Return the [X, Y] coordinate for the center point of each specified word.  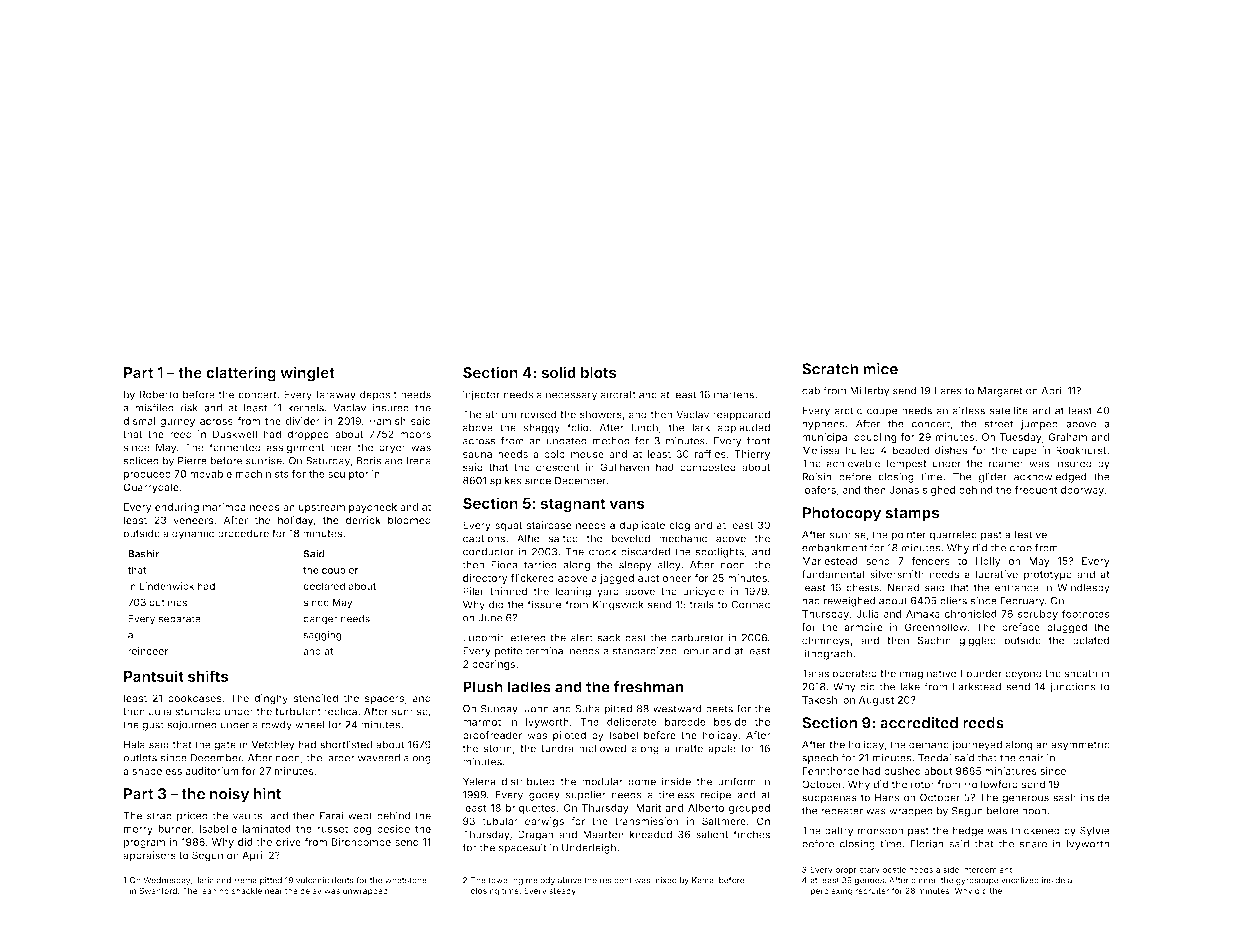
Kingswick [618, 605]
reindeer [148, 651]
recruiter [872, 890]
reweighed [849, 601]
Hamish [387, 421]
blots [599, 373]
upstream [322, 508]
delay [311, 892]
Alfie [528, 538]
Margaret [1000, 392]
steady [562, 892]
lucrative [997, 574]
